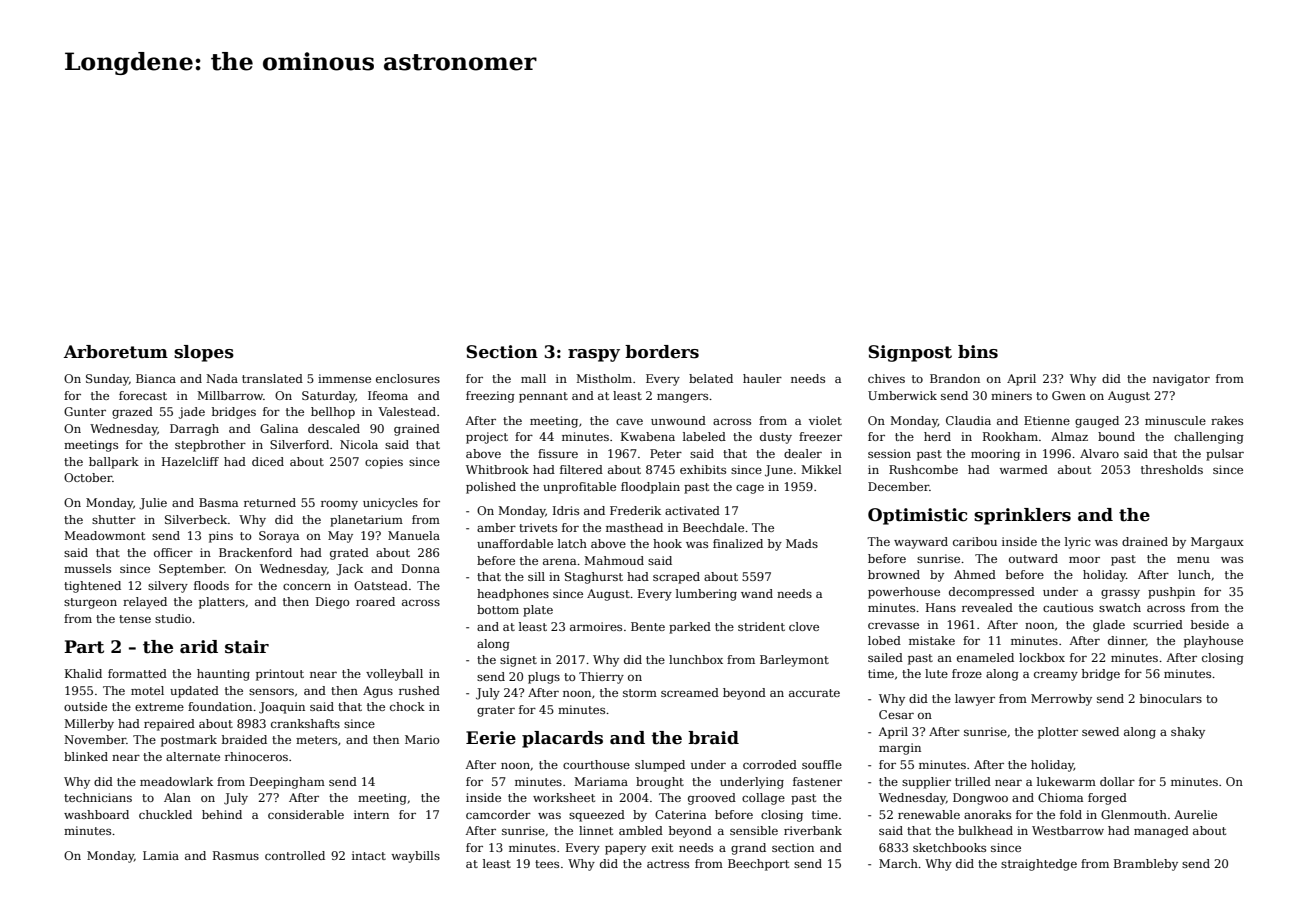 This page has width=1308, height=924. Describe the element at coordinates (640, 693) in the page. I see `storm` at that location.
